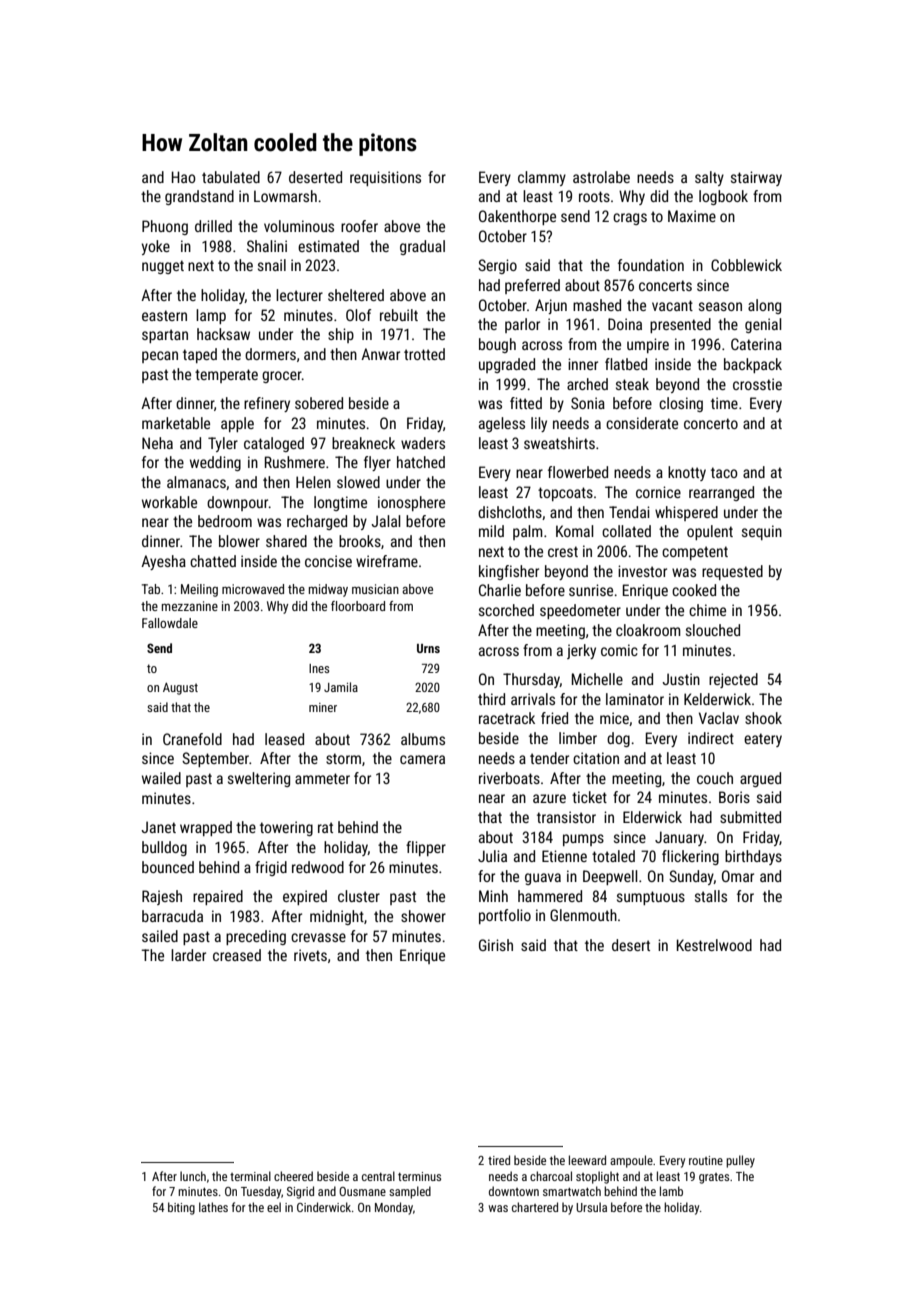 The width and height of the screenshot is (924, 1314). I want to click on creased, so click(237, 955).
